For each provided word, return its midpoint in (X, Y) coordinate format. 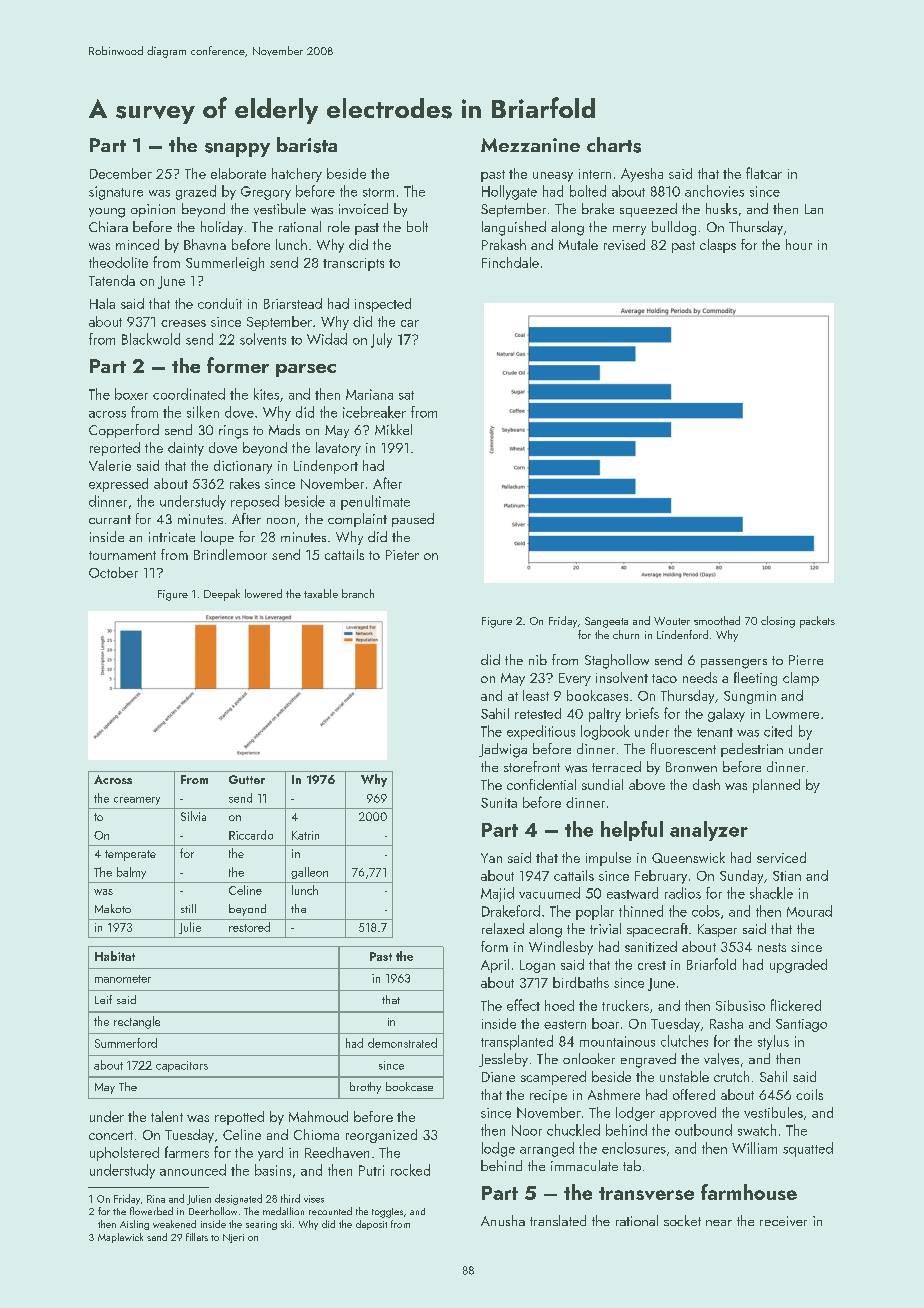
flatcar (764, 173)
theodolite (118, 262)
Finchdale (510, 262)
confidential (541, 784)
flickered (796, 1005)
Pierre (806, 660)
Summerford (126, 1043)
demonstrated (402, 1043)
